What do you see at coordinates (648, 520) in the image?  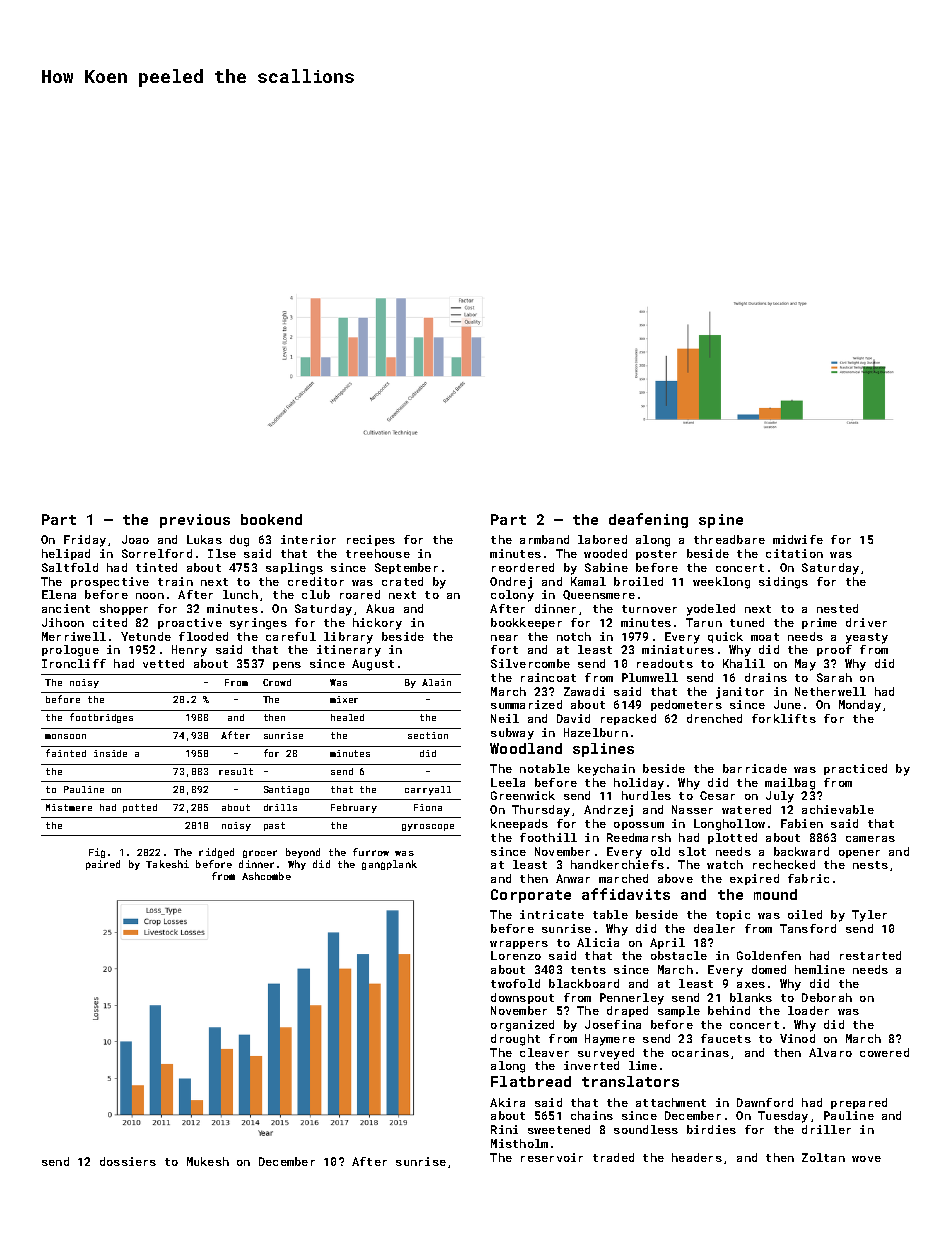 I see `deafening` at bounding box center [648, 520].
